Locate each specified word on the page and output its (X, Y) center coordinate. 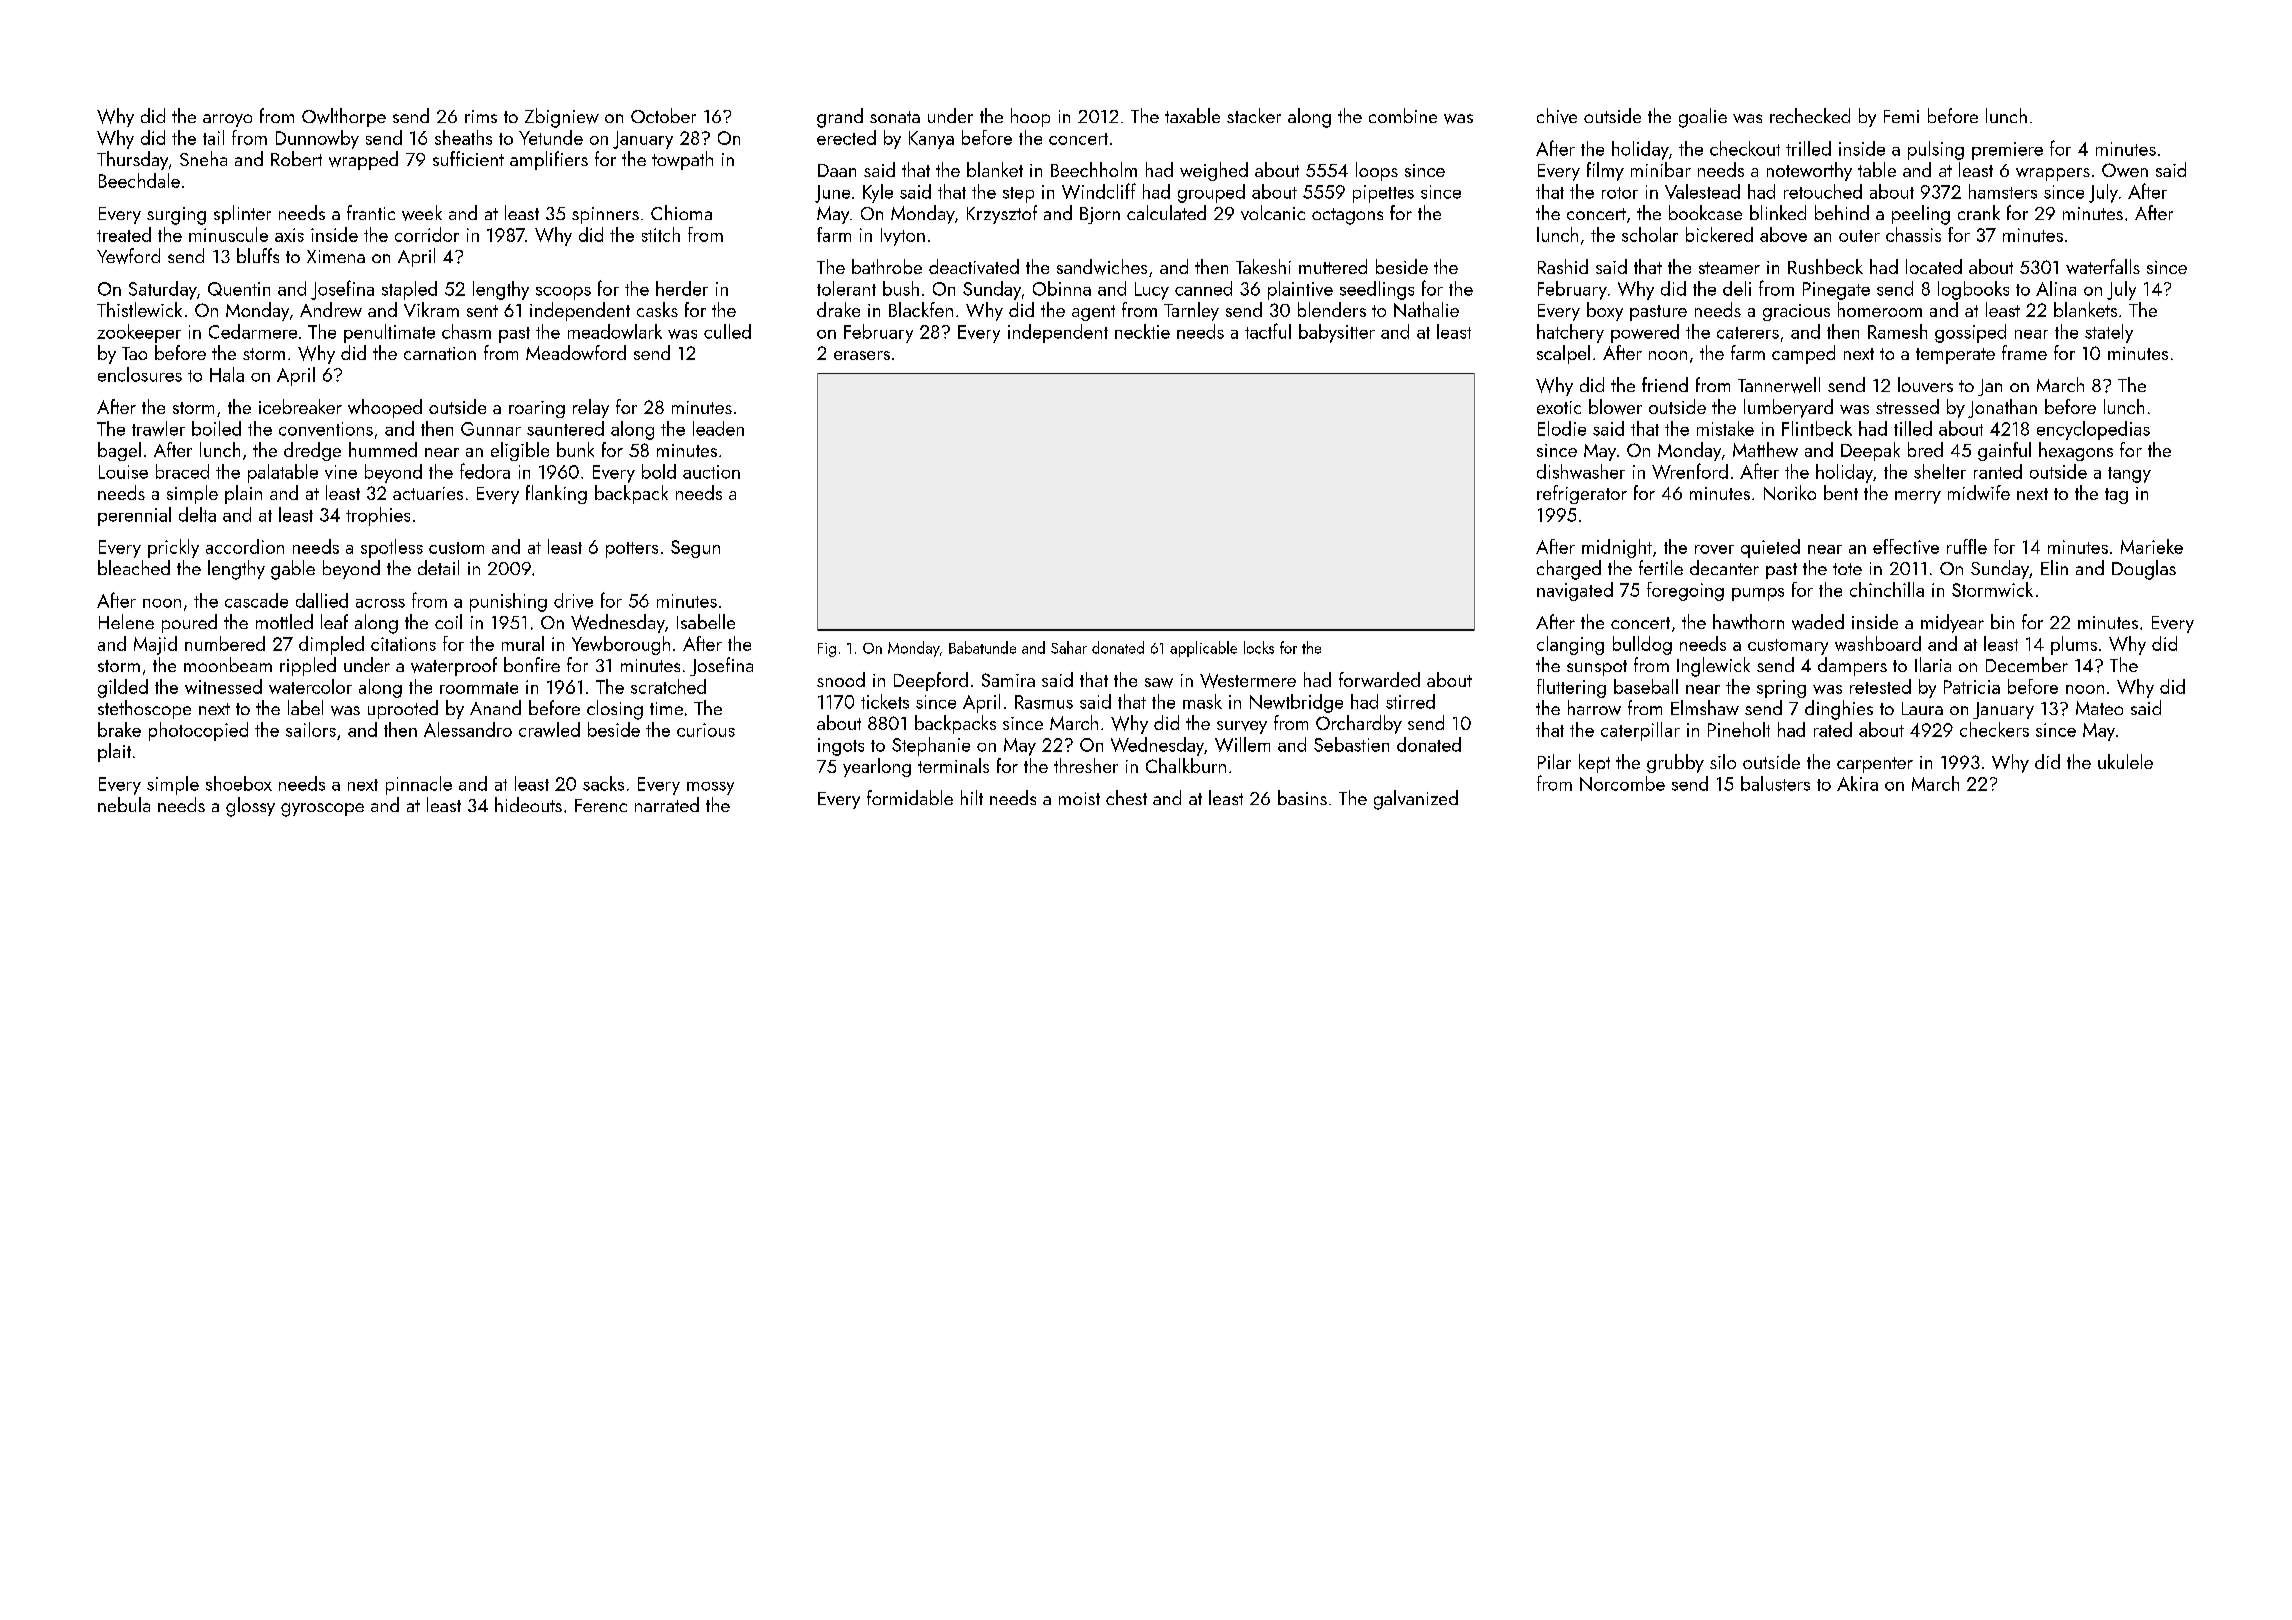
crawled (549, 729)
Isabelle (706, 621)
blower (1615, 407)
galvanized (1416, 800)
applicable (1203, 649)
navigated (1575, 591)
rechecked (1810, 115)
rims (481, 116)
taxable (1192, 115)
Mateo (2099, 708)
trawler (158, 428)
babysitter (1337, 333)
